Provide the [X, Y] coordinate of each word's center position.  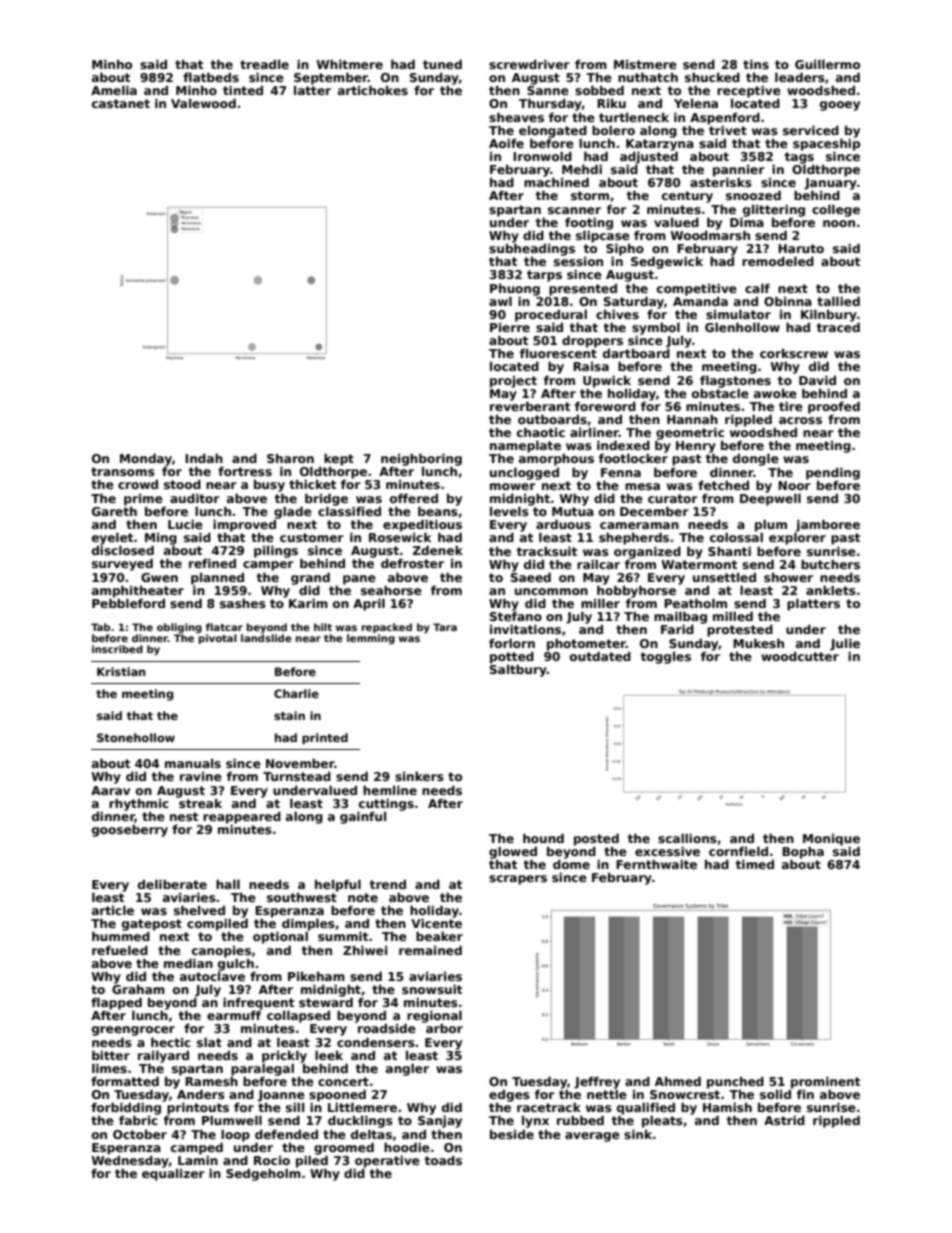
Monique [831, 840]
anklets [831, 590]
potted [512, 657]
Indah [204, 458]
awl [500, 301]
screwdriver [529, 64]
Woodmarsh [710, 235]
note [363, 897]
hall [228, 884]
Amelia [114, 90]
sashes [243, 603]
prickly [284, 1056]
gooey [840, 106]
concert [343, 1081]
